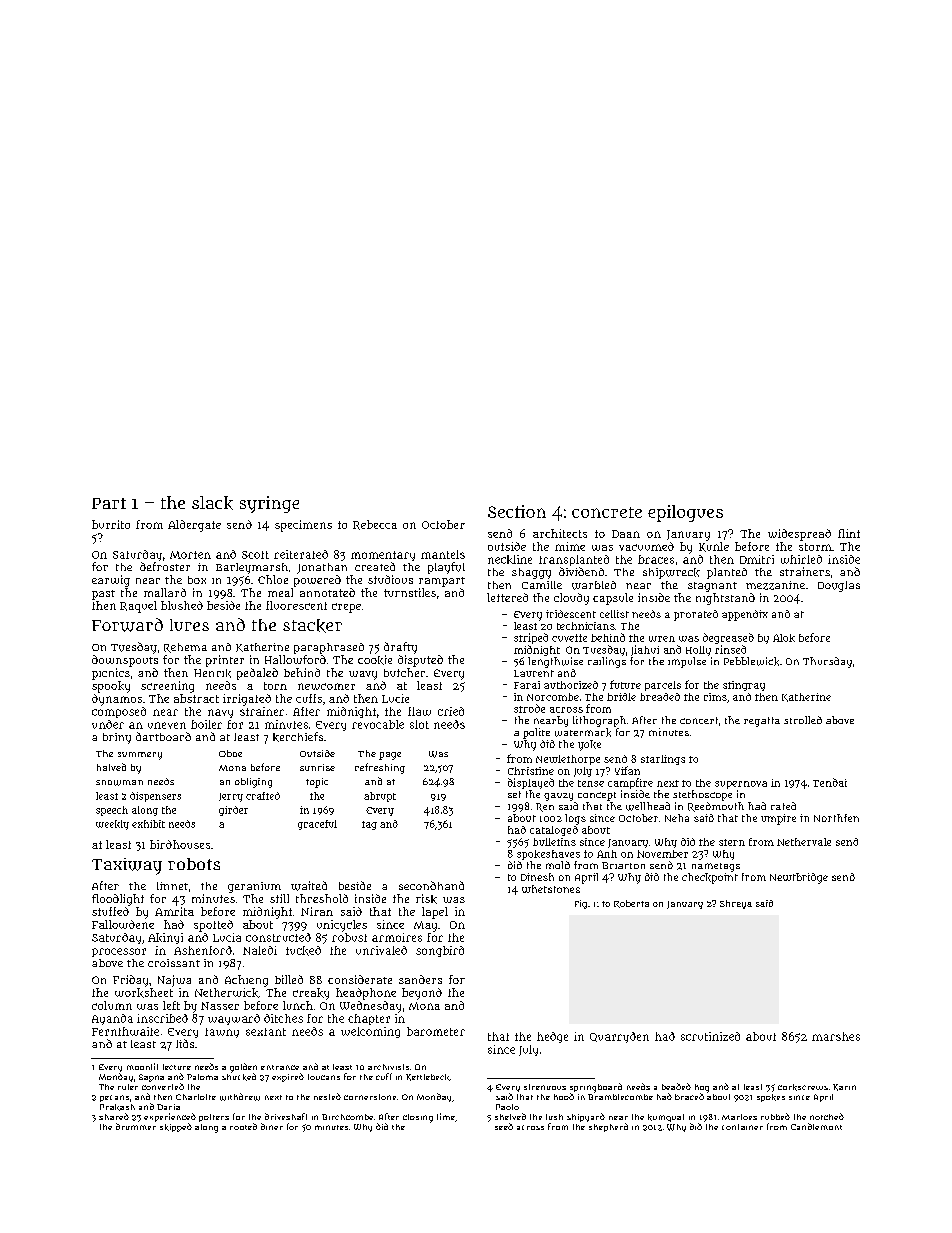 This screenshot has width=952, height=1233. I want to click on Quarryden, so click(619, 1037).
